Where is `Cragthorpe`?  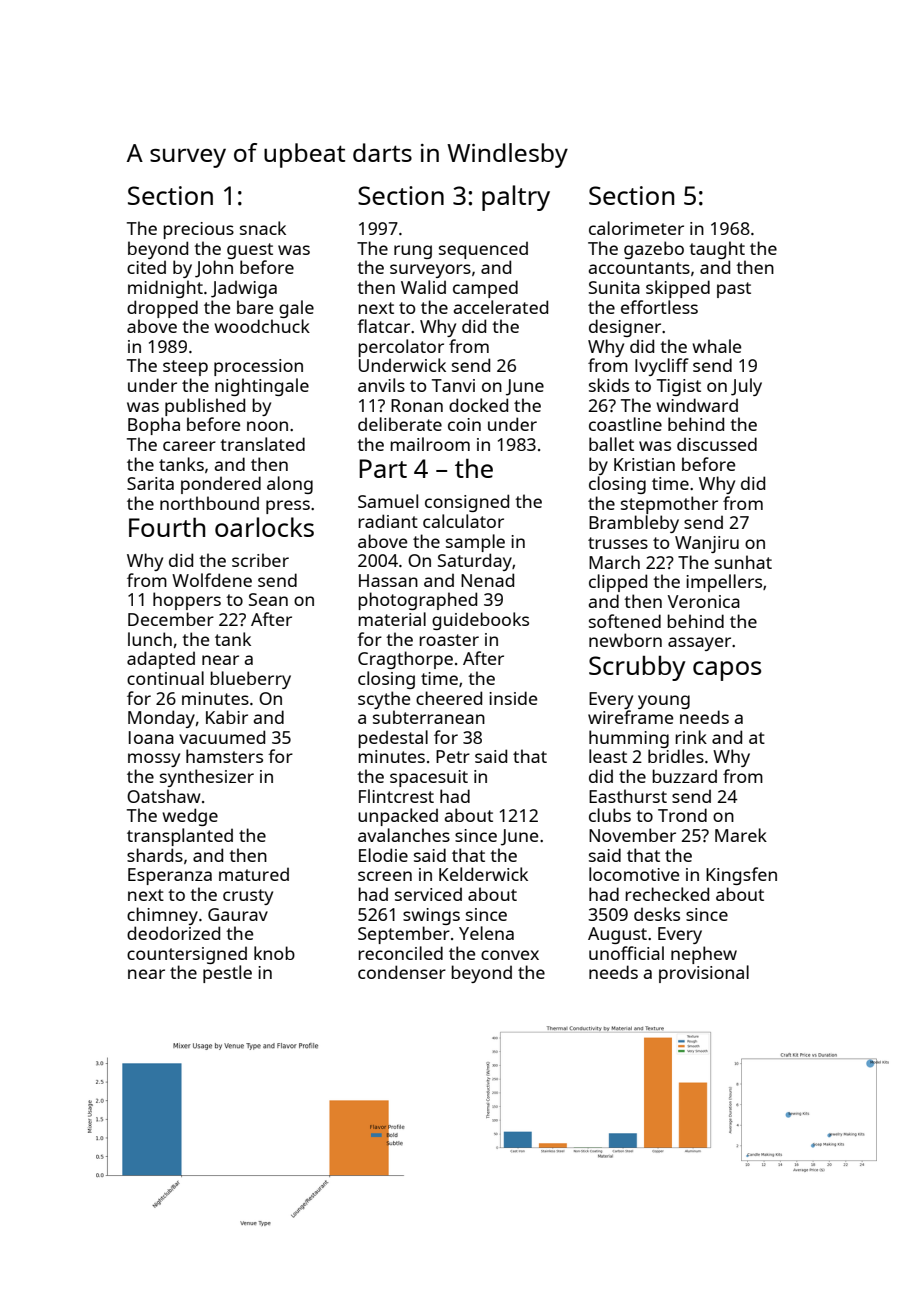
Cragthorpe is located at coordinates (405, 660).
